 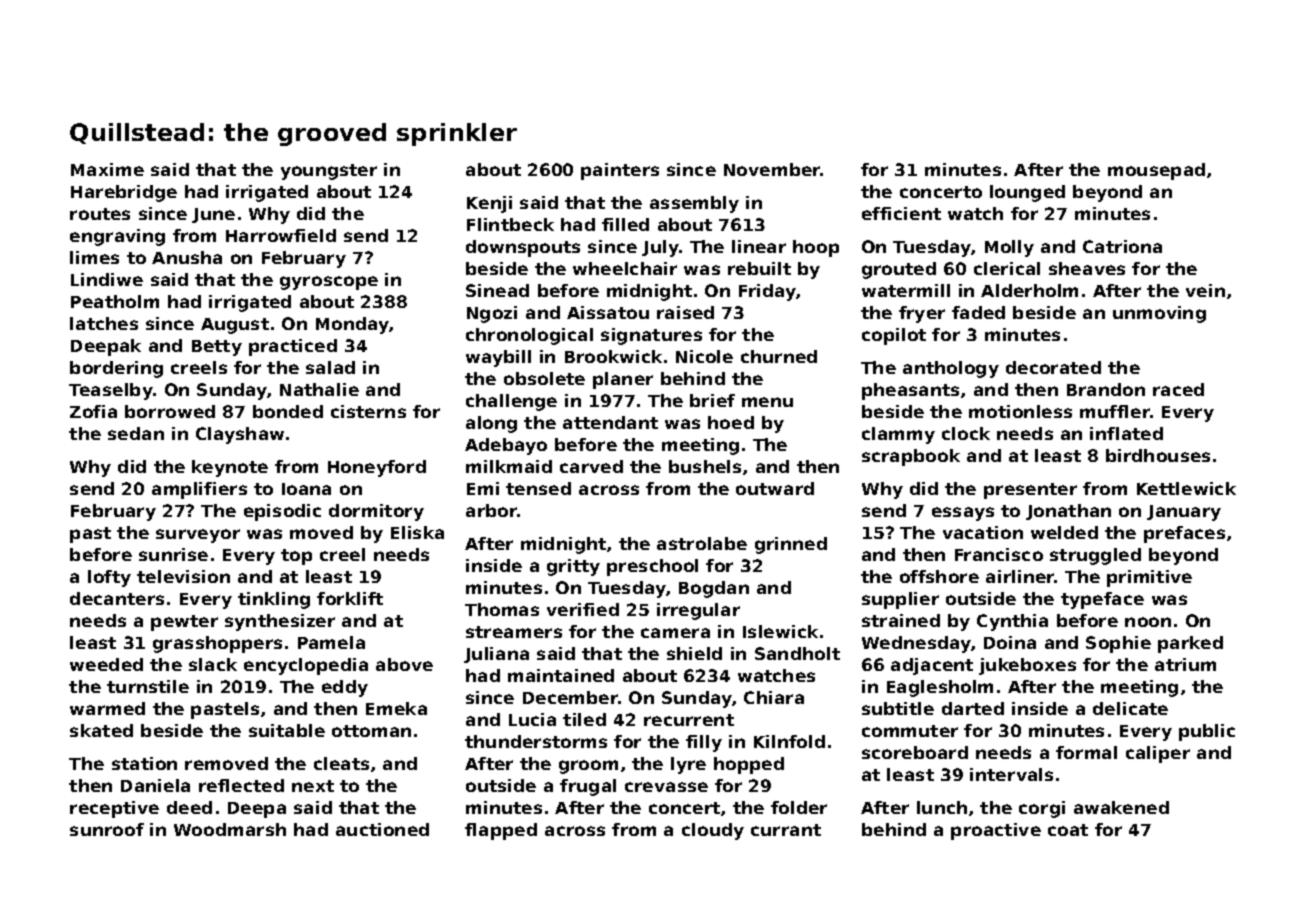 What do you see at coordinates (779, 356) in the document?
I see `churned` at bounding box center [779, 356].
